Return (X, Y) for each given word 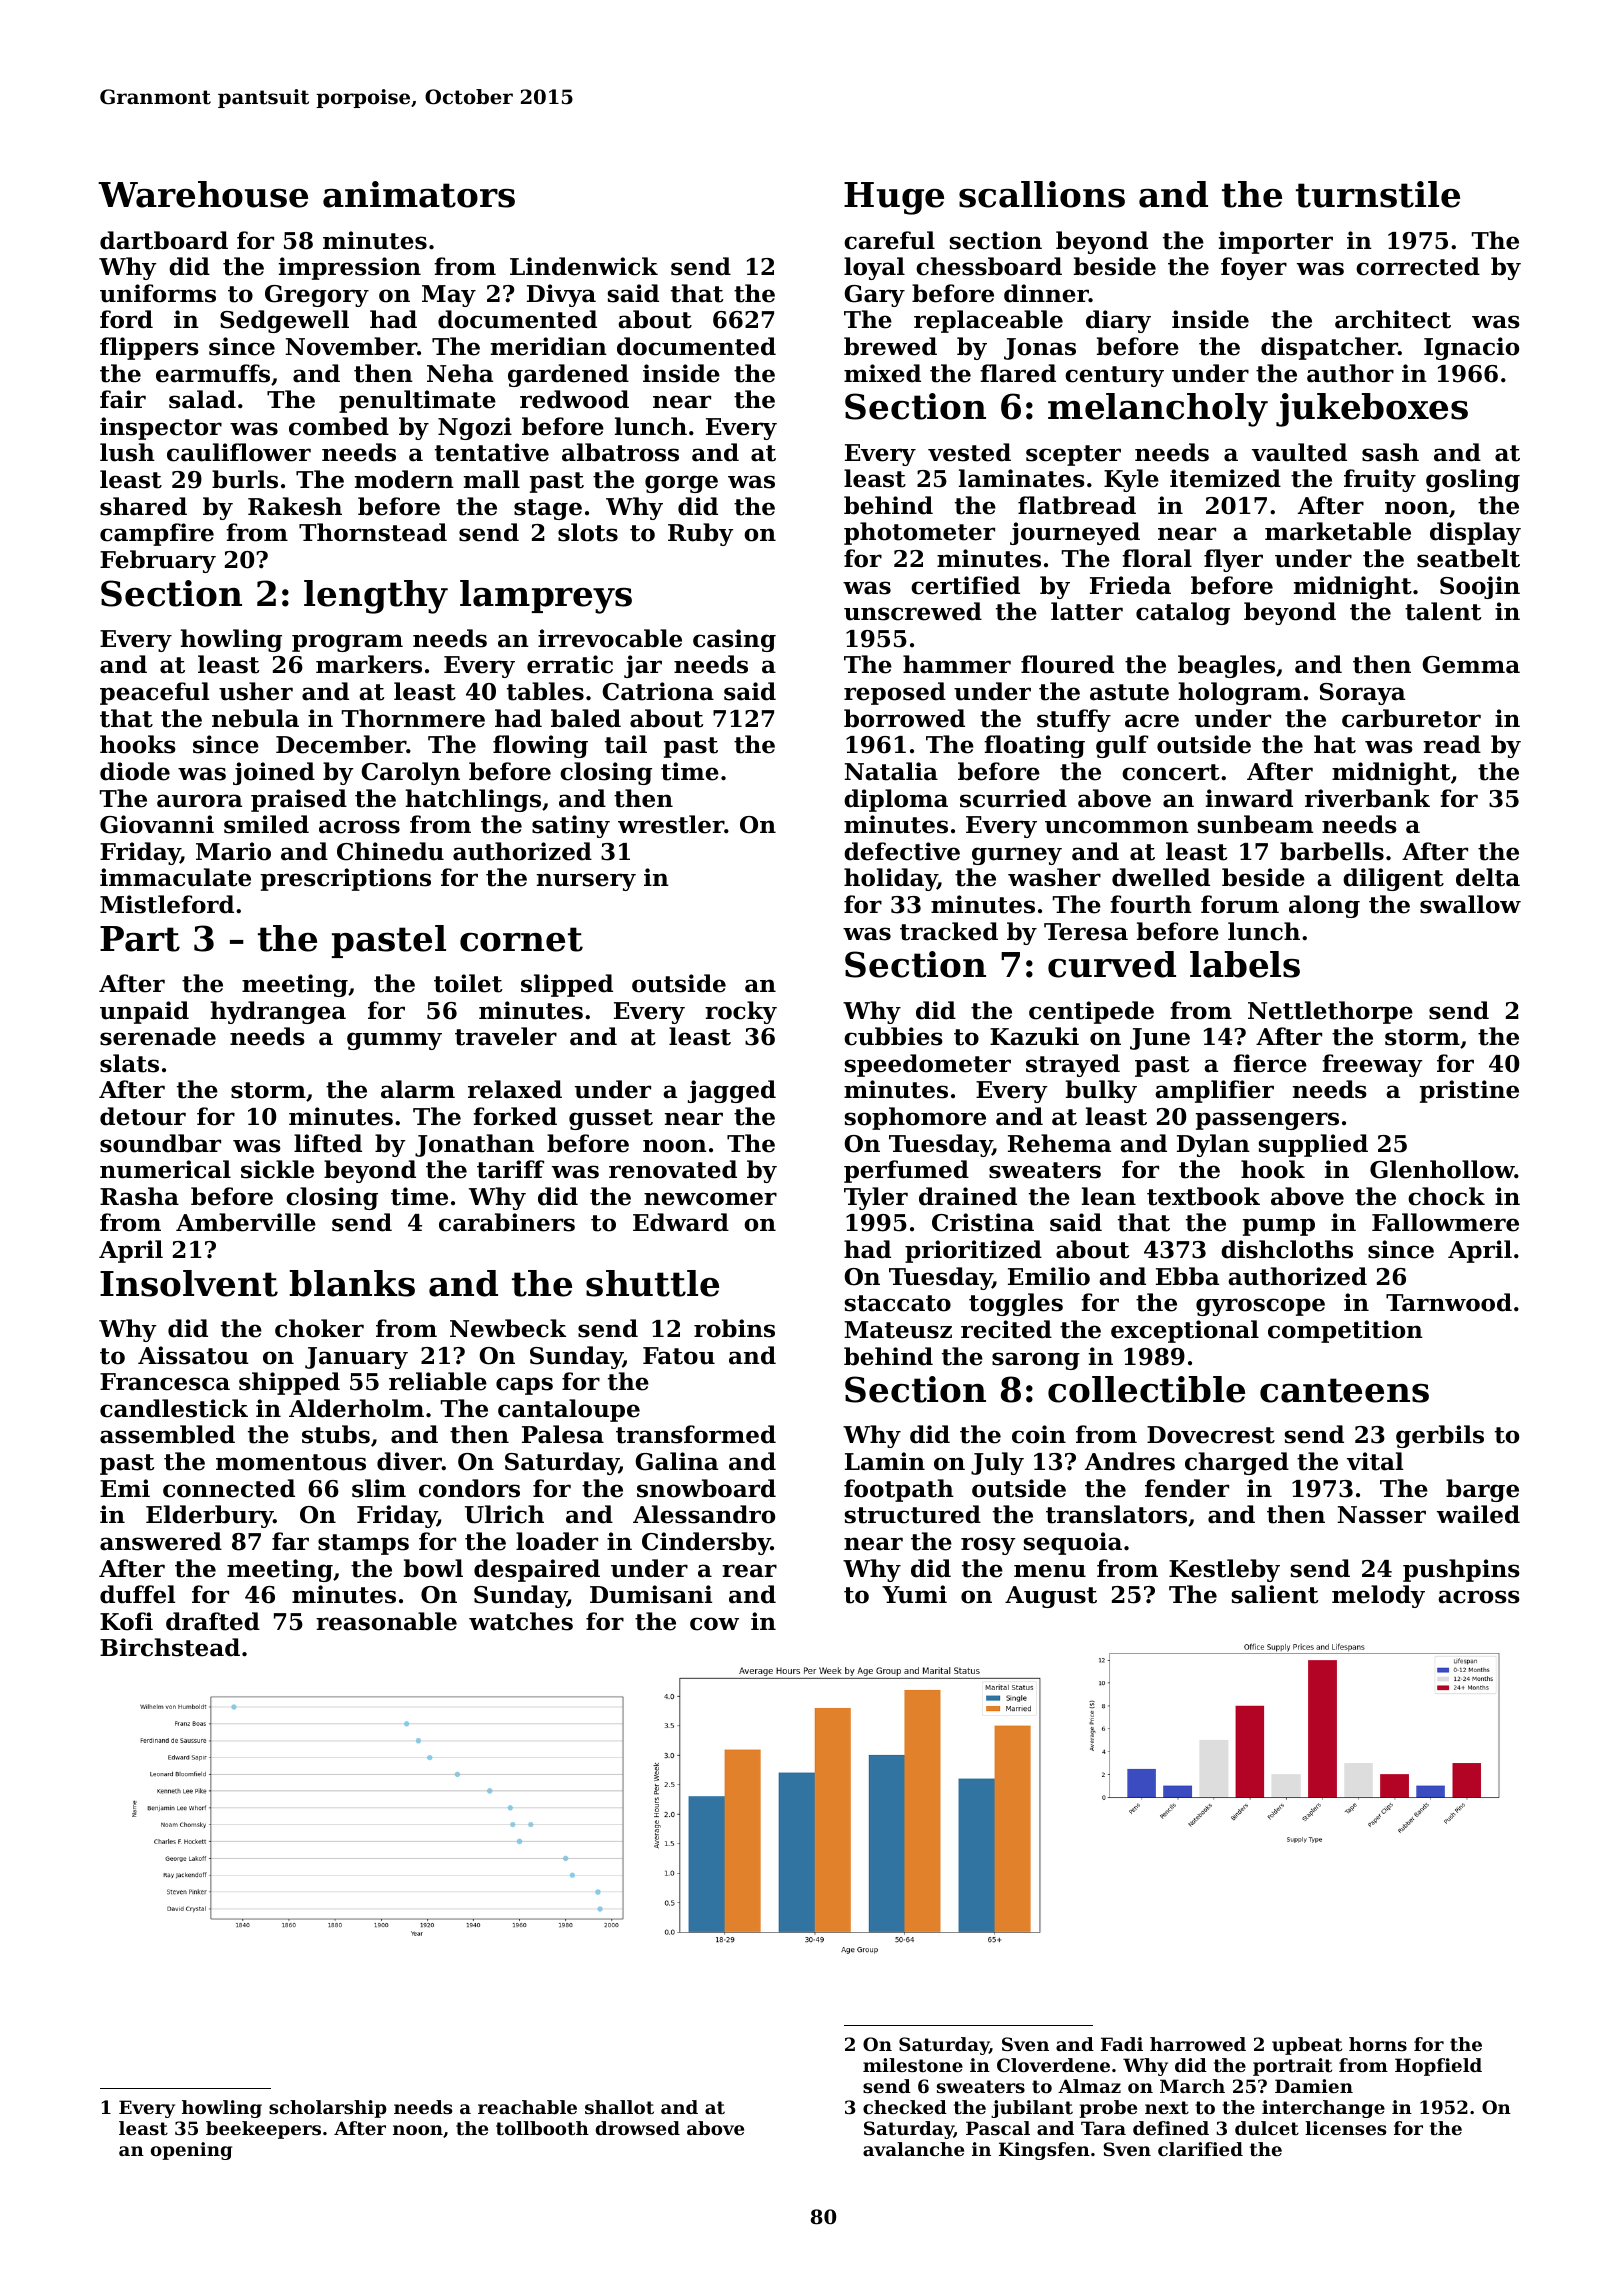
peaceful (154, 693)
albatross (620, 452)
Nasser (1382, 1515)
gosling (1473, 480)
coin (1039, 1434)
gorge (681, 484)
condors (469, 1488)
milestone (913, 2065)
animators (419, 194)
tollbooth (542, 2128)
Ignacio (1471, 348)
